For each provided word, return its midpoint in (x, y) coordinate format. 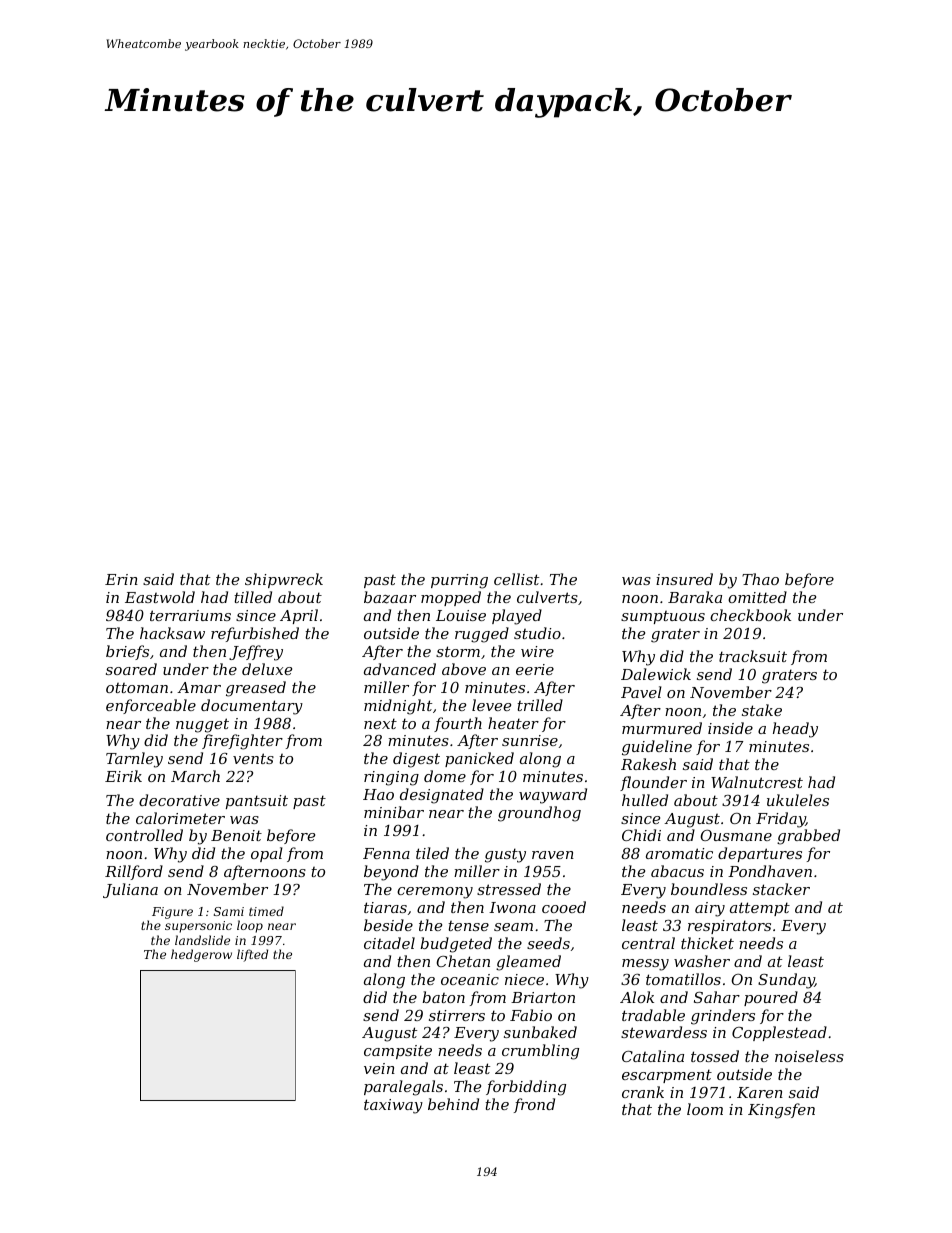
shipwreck (284, 580)
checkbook (750, 615)
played (517, 617)
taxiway (393, 1106)
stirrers (457, 1015)
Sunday (786, 981)
